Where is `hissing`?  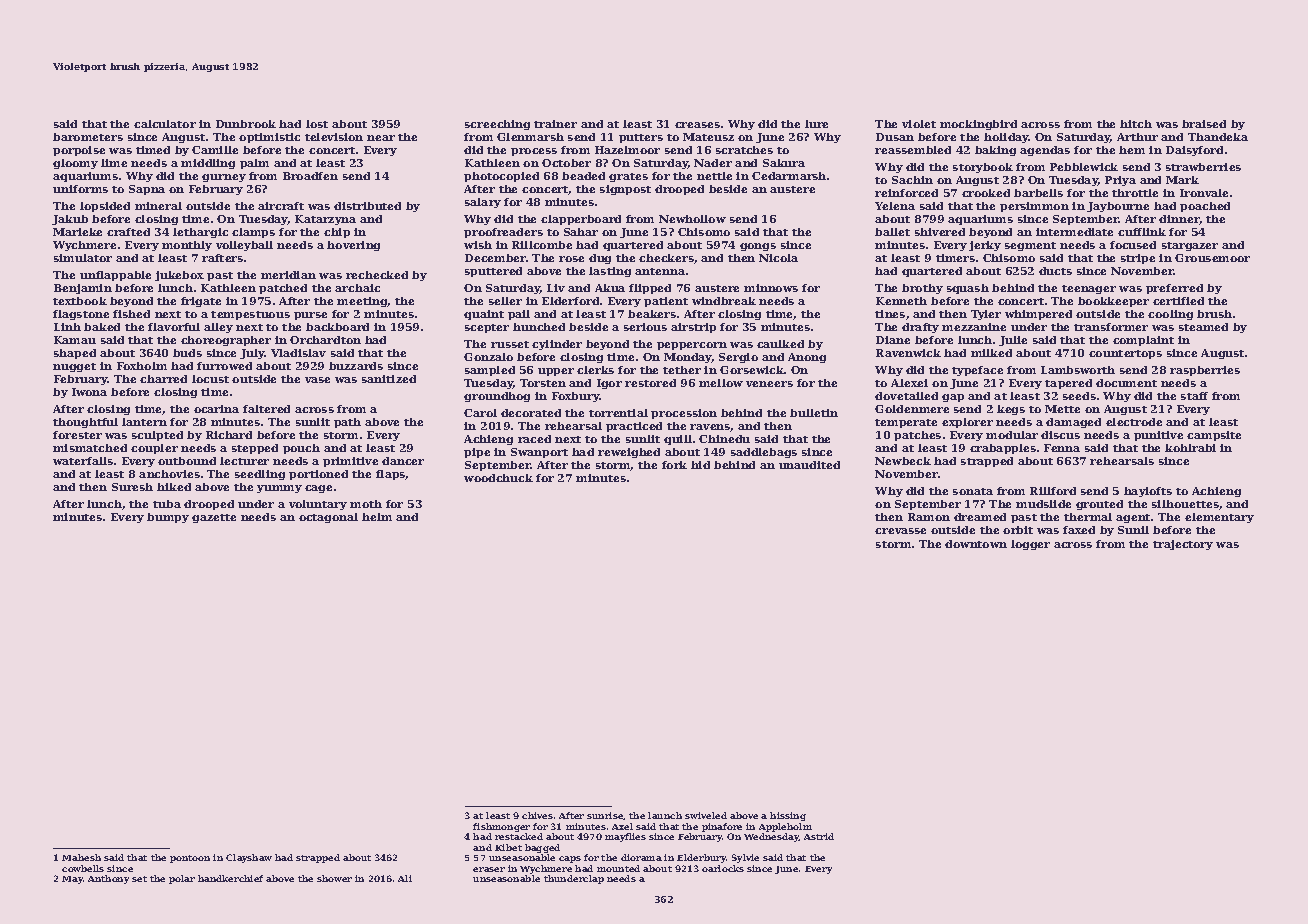 hissing is located at coordinates (788, 816).
